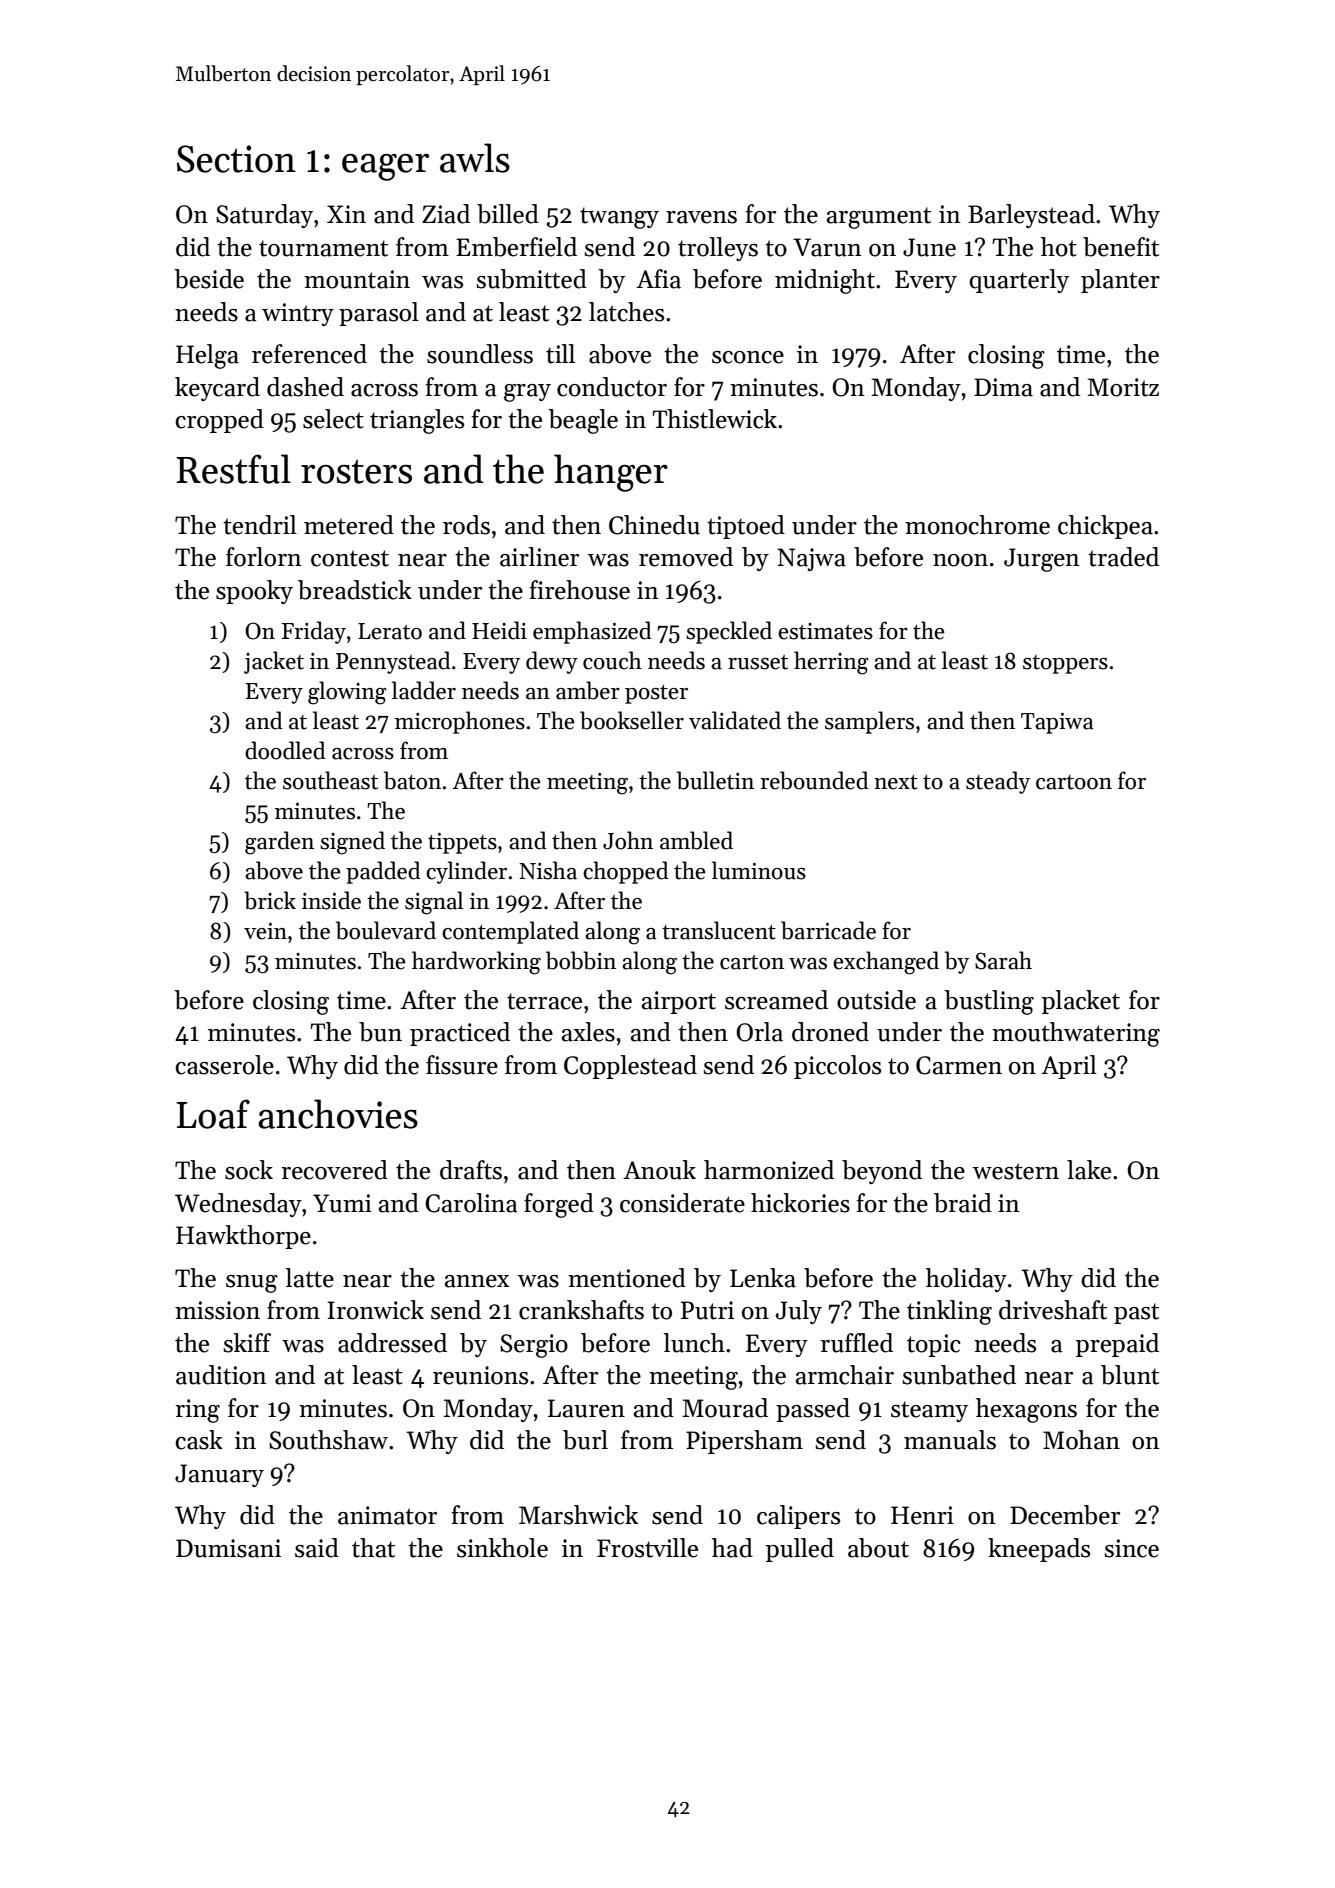 This screenshot has width=1335, height=1888. I want to click on said, so click(317, 1548).
